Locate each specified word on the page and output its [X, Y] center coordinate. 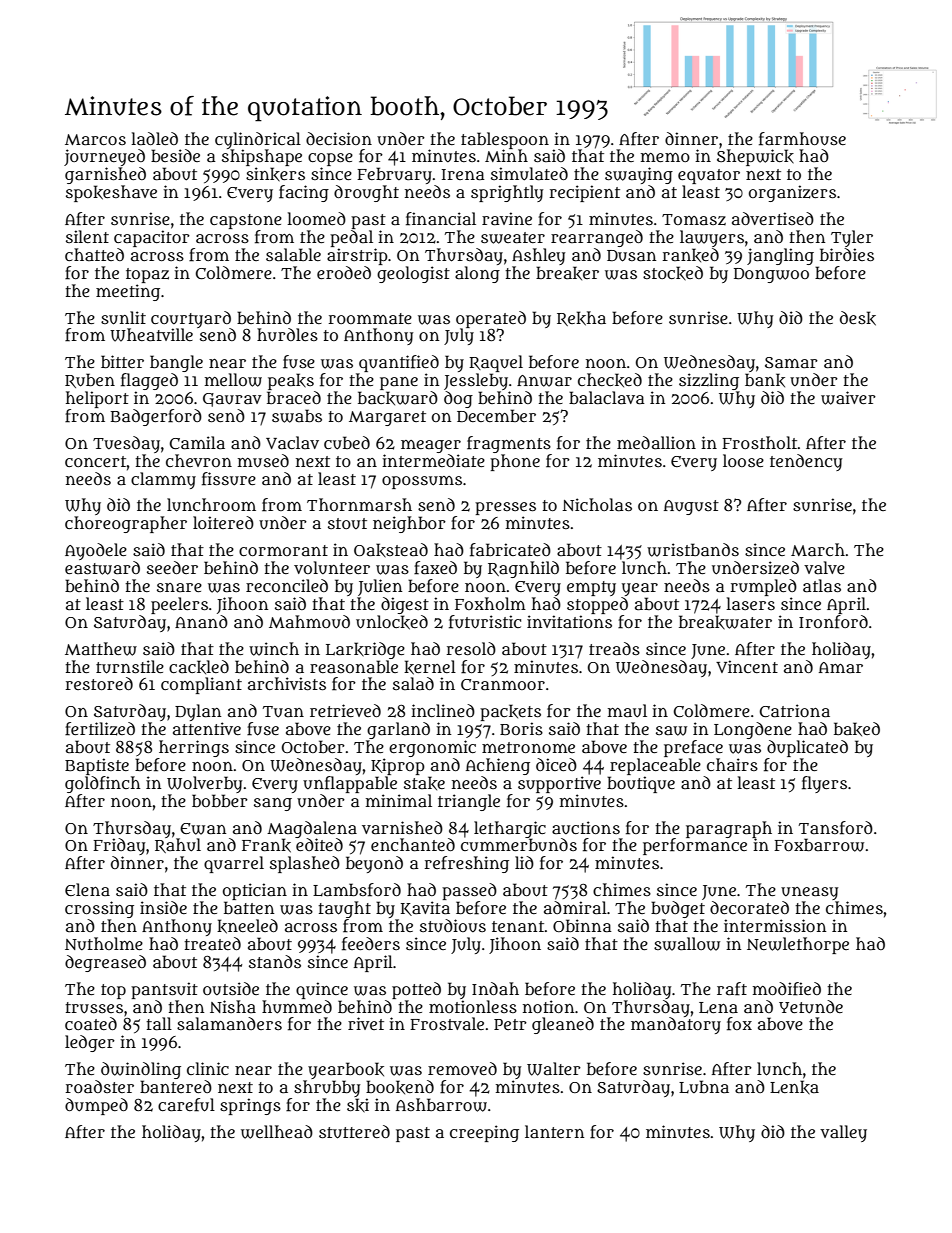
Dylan [198, 712]
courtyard [191, 319]
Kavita [425, 908]
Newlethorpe [798, 945]
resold [471, 648]
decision [339, 138]
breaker [567, 273]
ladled [154, 138]
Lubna [704, 1087]
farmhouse [802, 139]
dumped [96, 1106]
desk [858, 318]
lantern [554, 1131]
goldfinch [102, 784]
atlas [822, 585]
